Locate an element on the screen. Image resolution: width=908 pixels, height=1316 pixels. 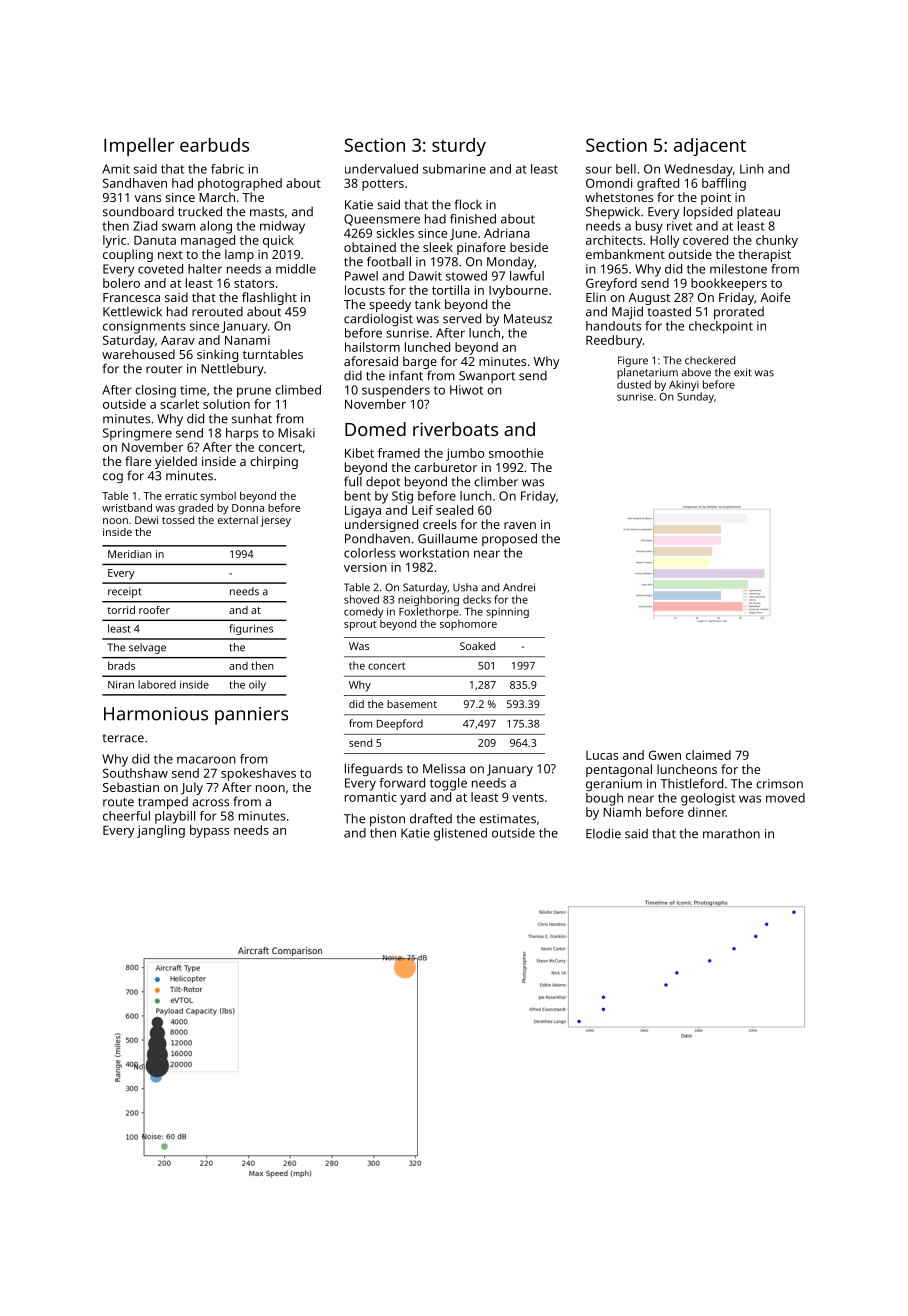
dusted is located at coordinates (634, 384).
